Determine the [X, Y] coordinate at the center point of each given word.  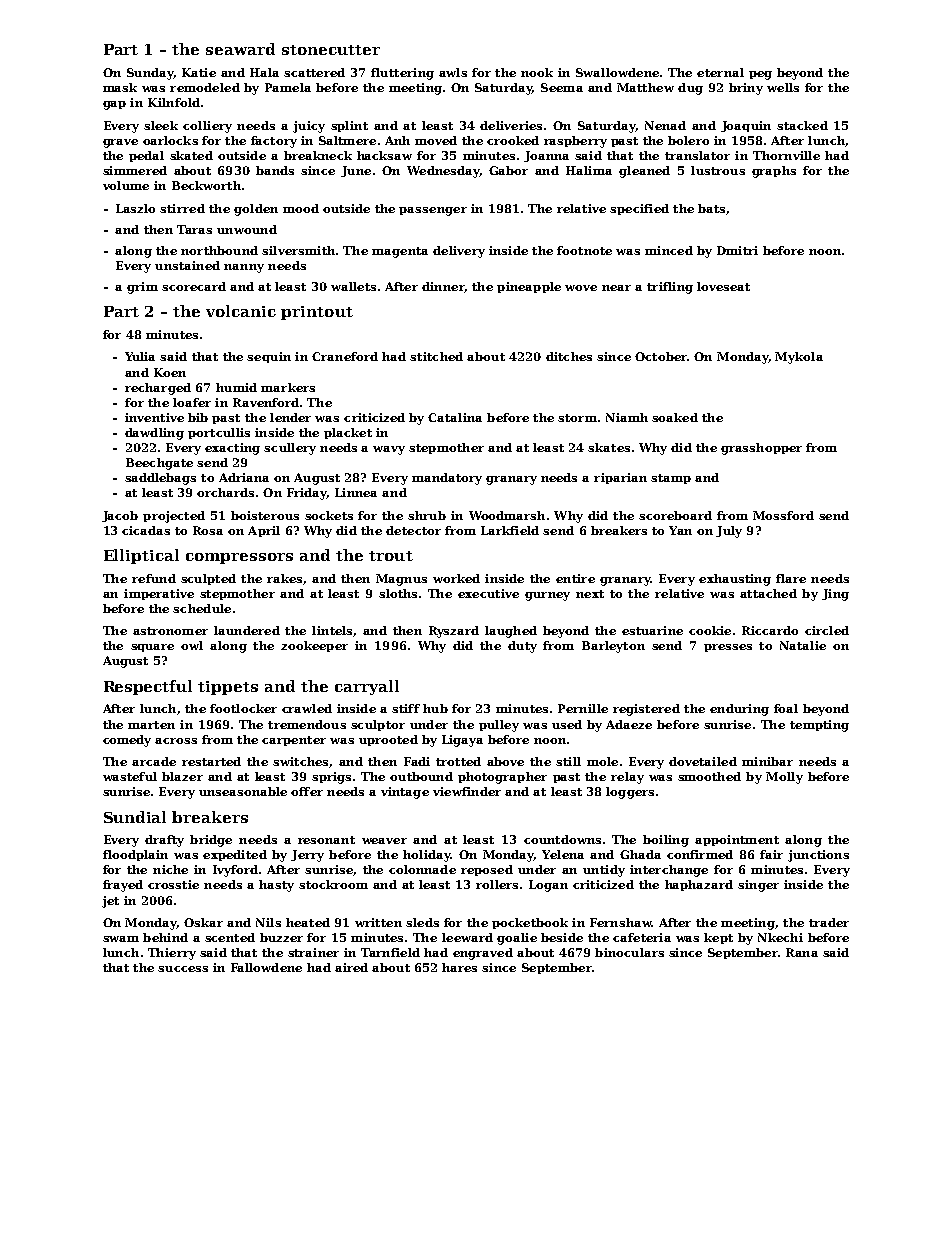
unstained [187, 265]
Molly [784, 778]
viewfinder [467, 791]
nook [537, 72]
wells [783, 87]
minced [669, 250]
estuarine [652, 630]
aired [351, 967]
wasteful [130, 776]
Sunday [150, 74]
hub [435, 708]
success [183, 969]
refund [154, 578]
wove [581, 288]
